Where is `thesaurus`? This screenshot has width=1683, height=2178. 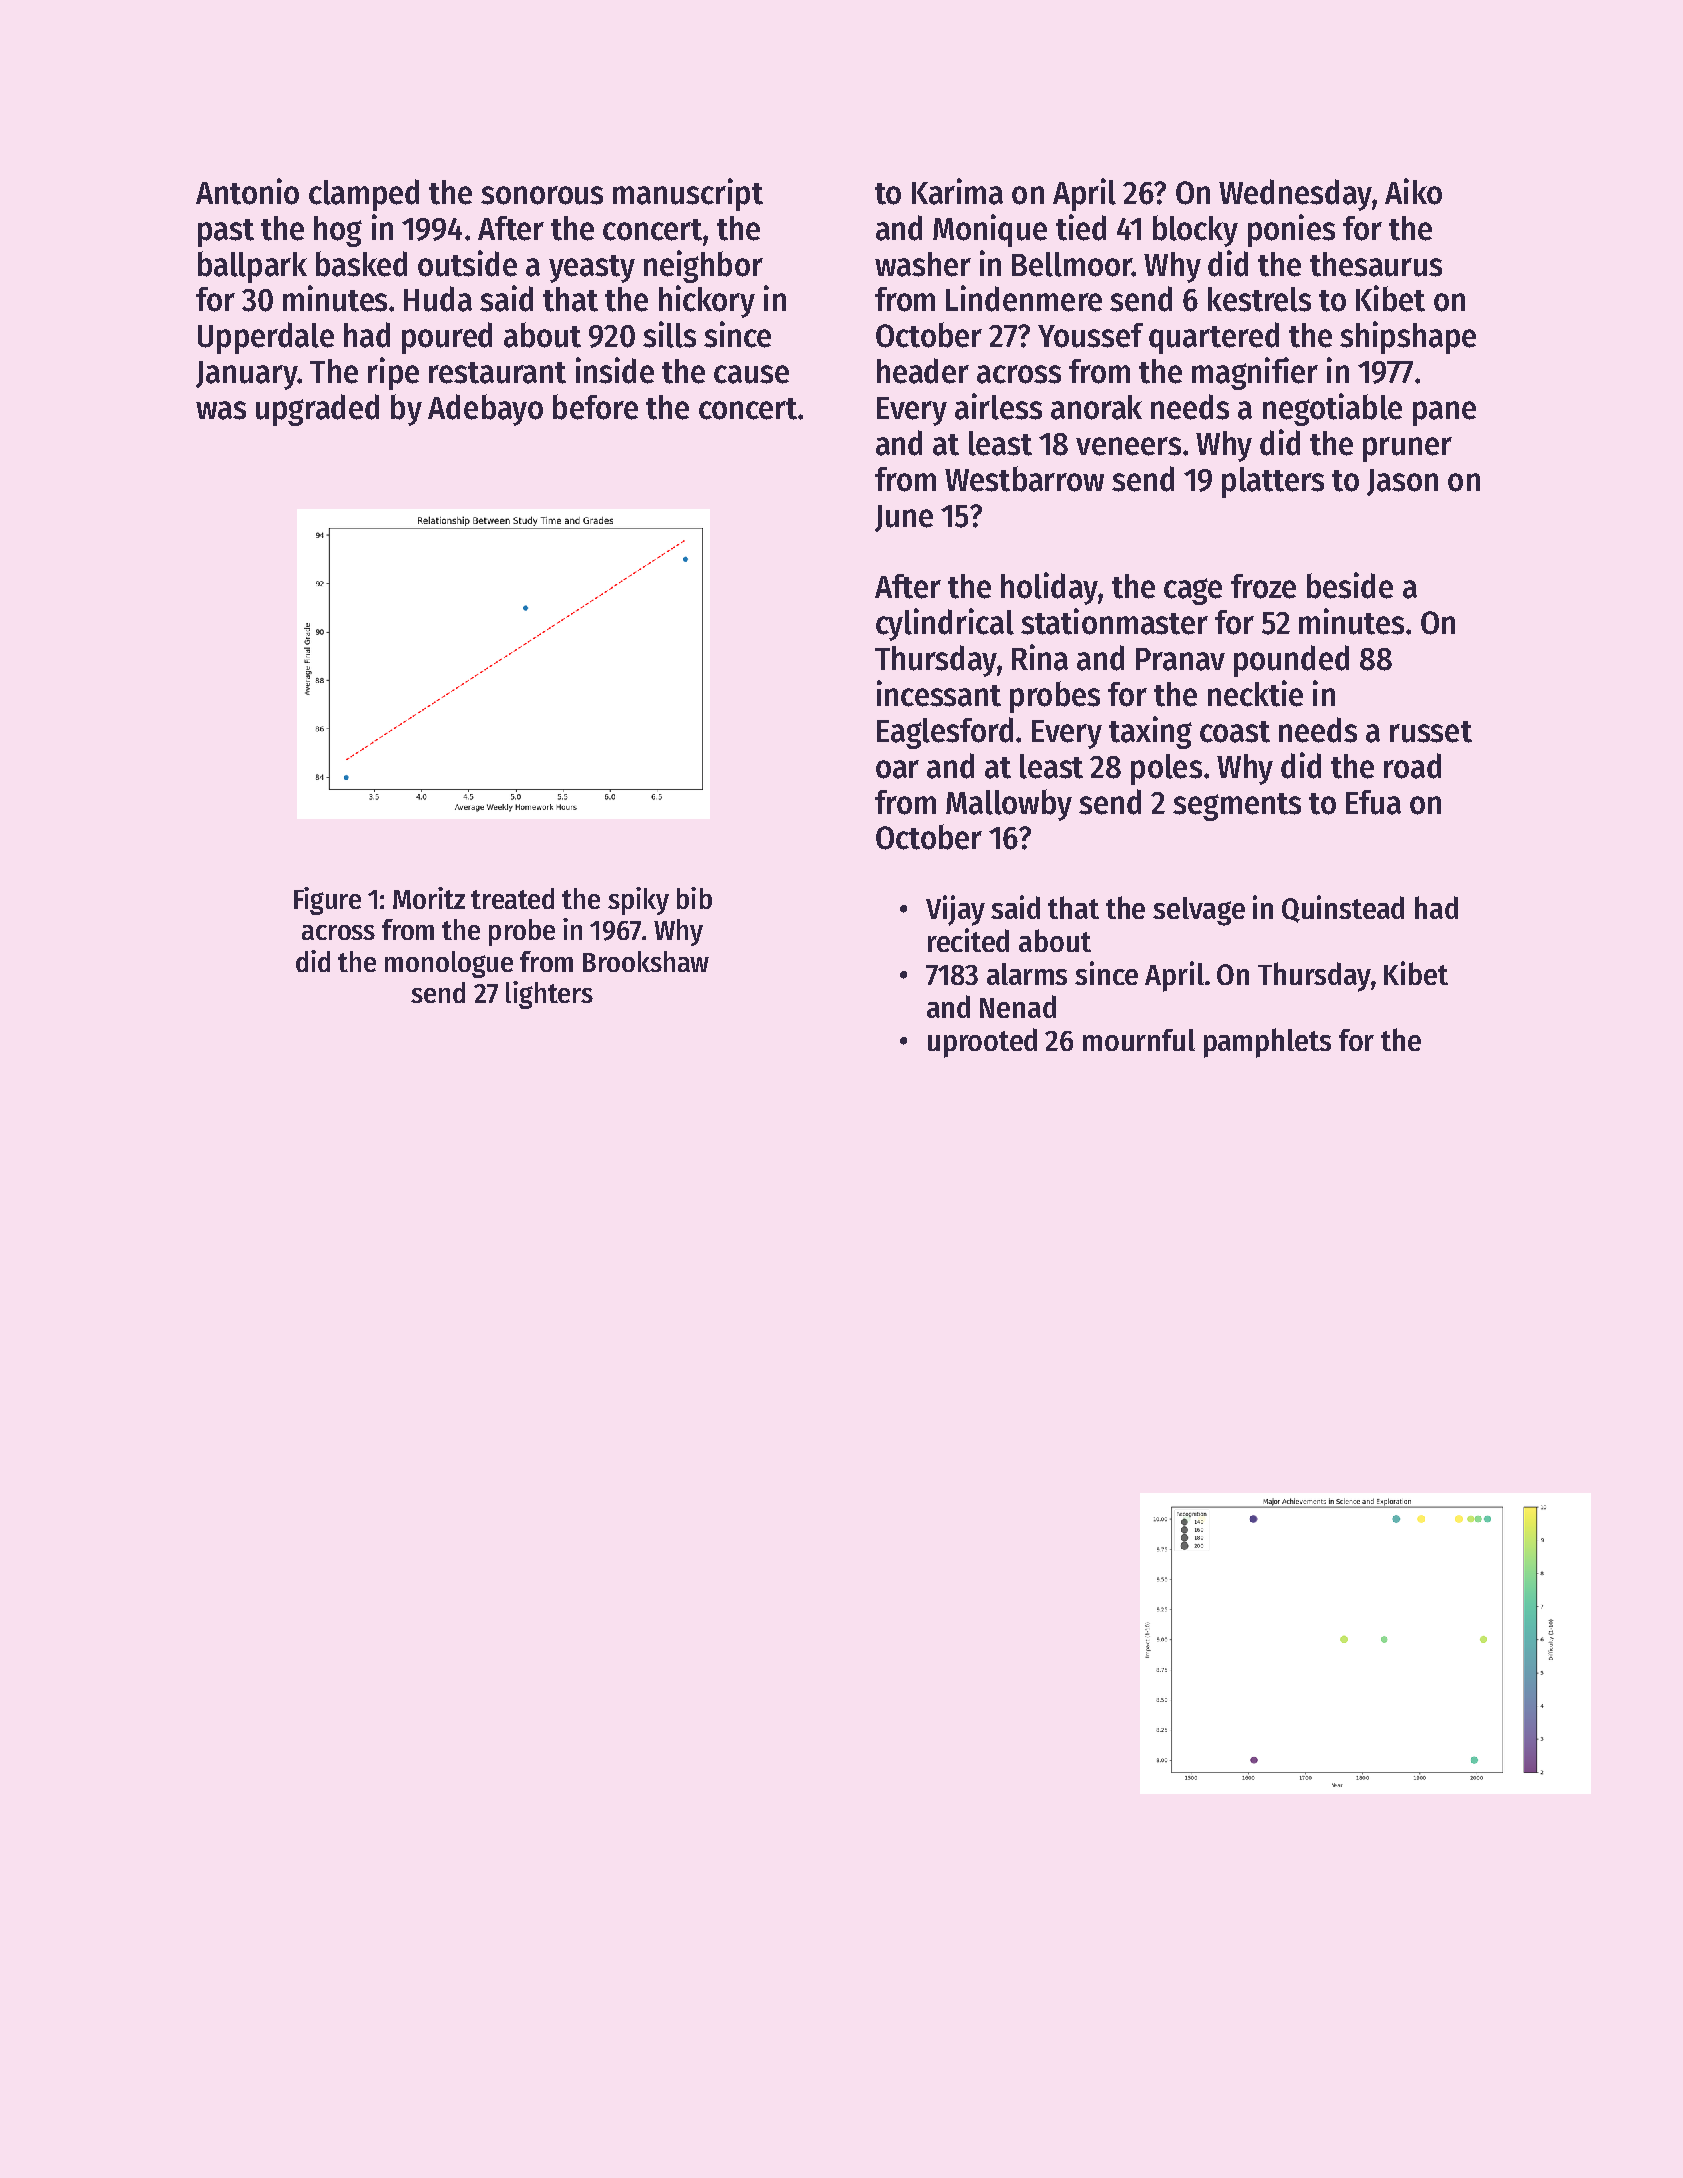 thesaurus is located at coordinates (1376, 264).
